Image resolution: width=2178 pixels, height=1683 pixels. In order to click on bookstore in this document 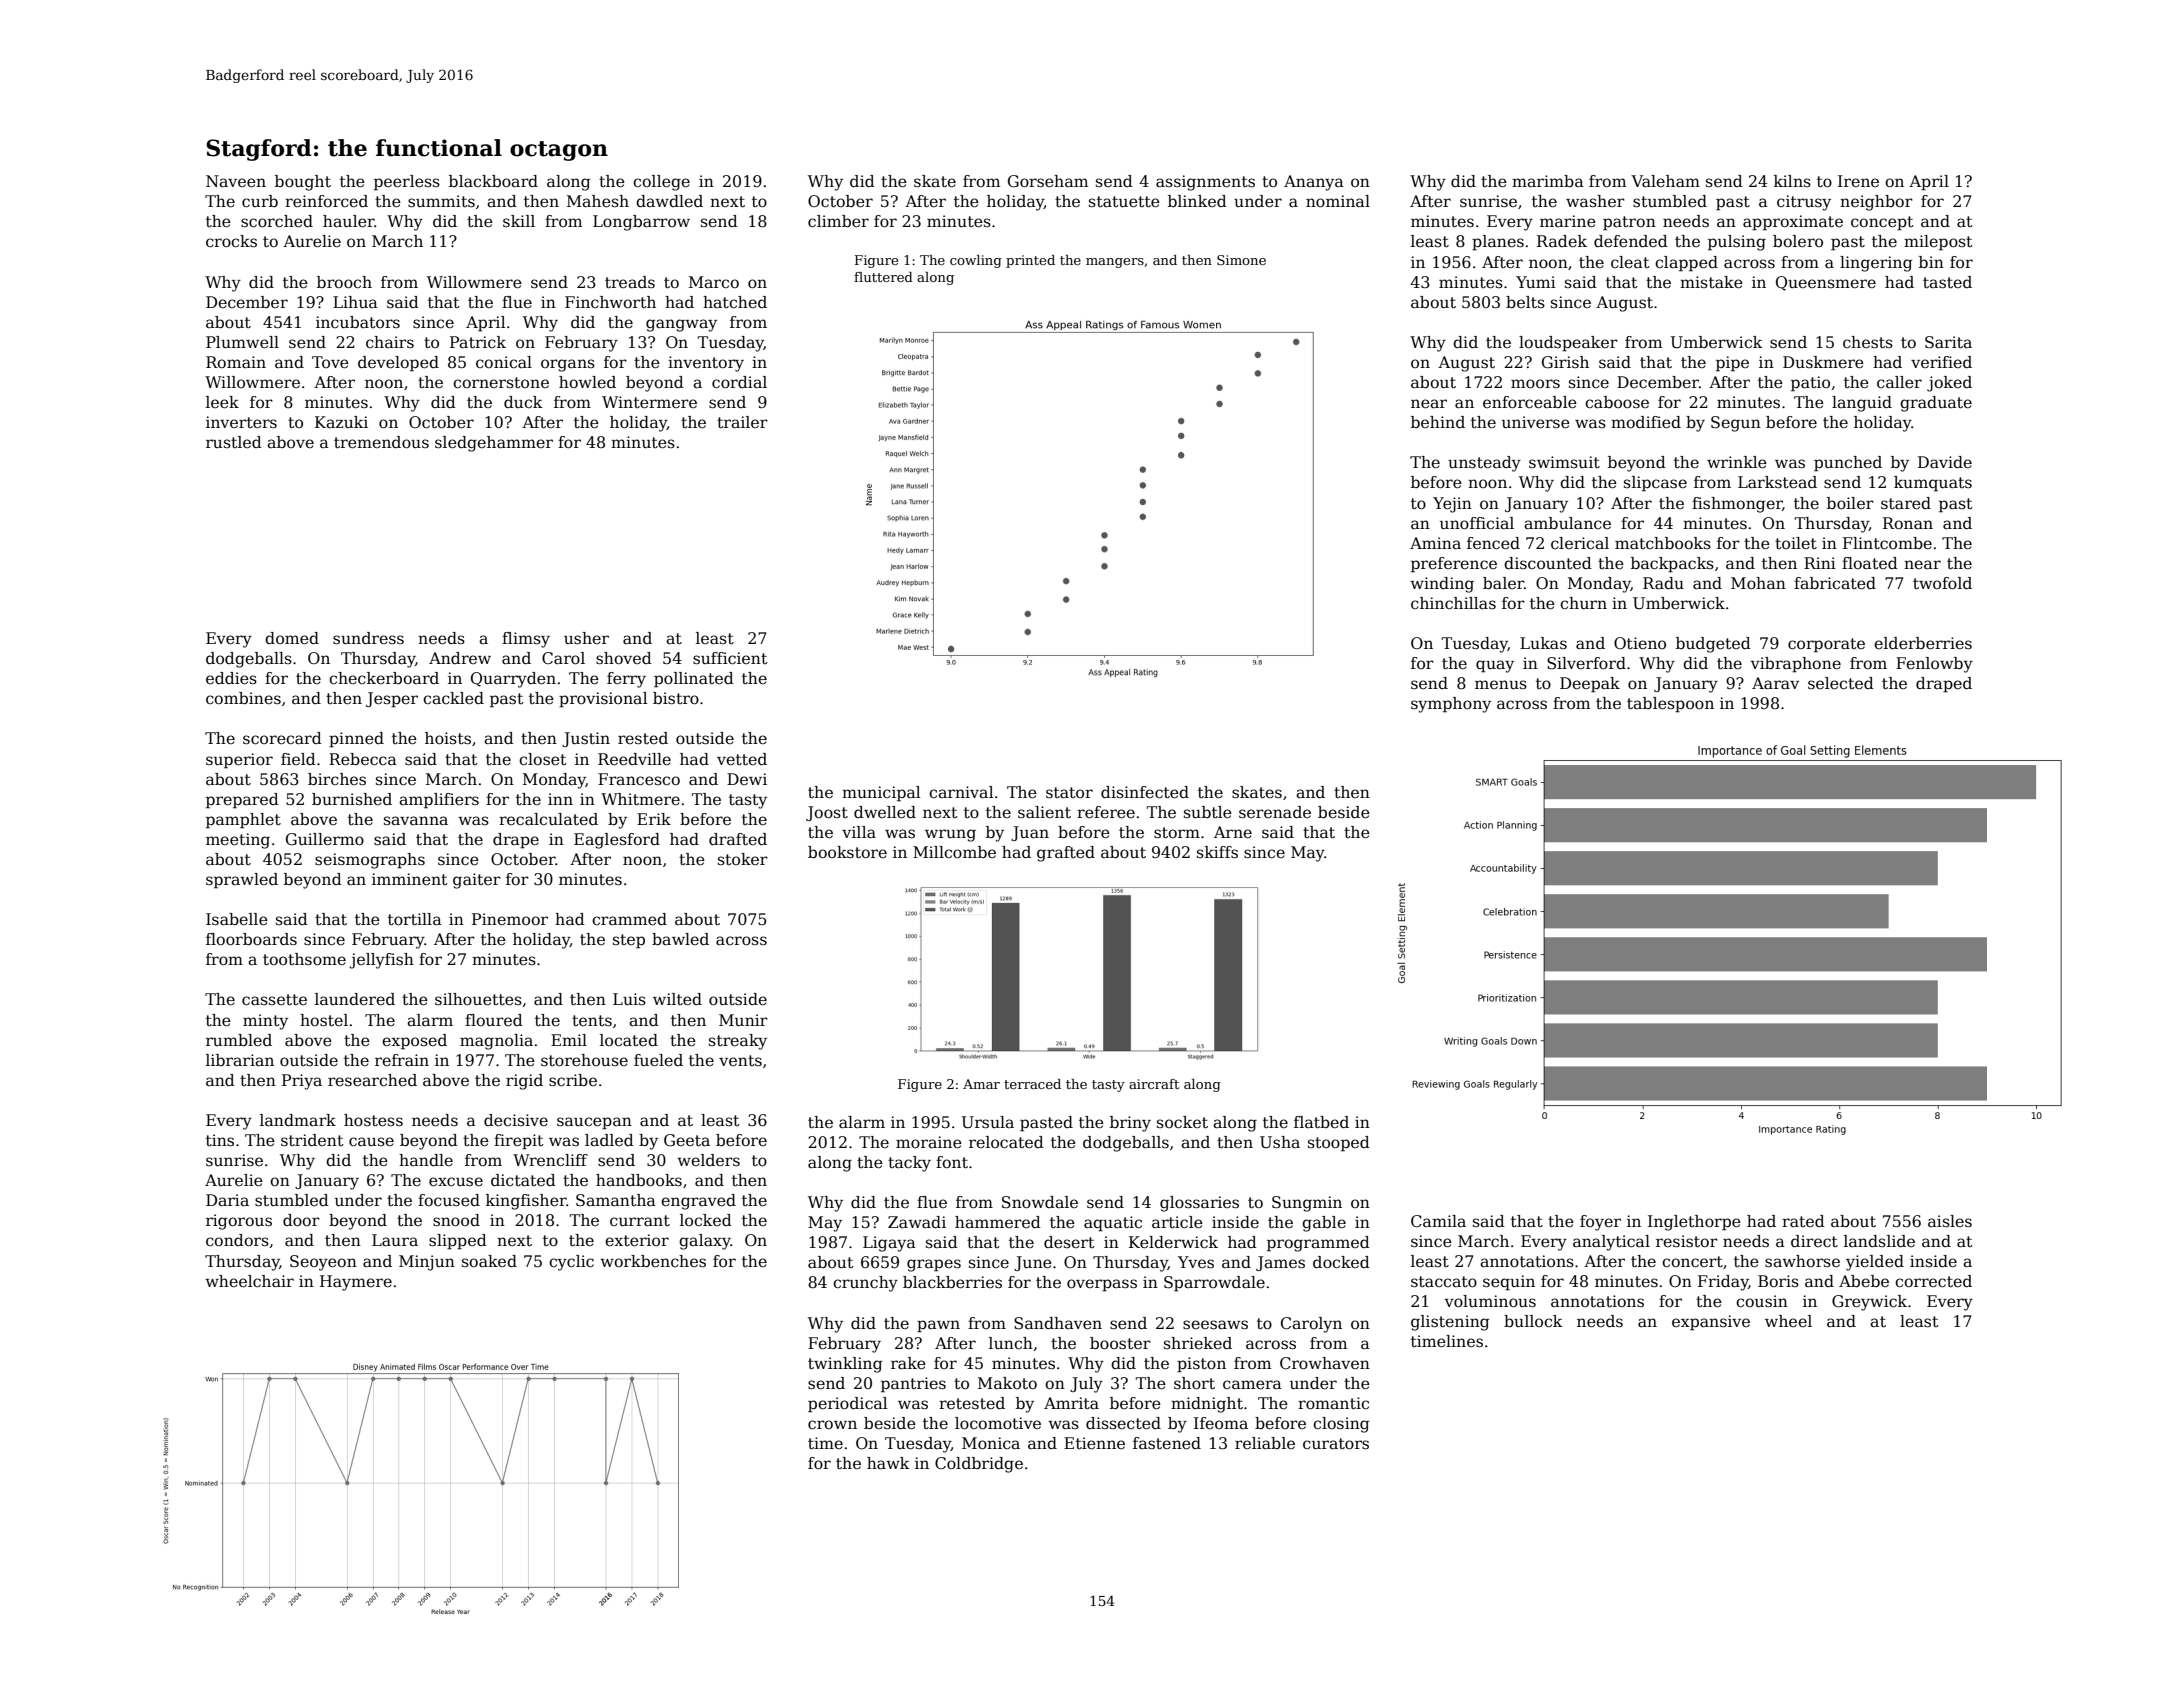, I will do `click(847, 852)`.
